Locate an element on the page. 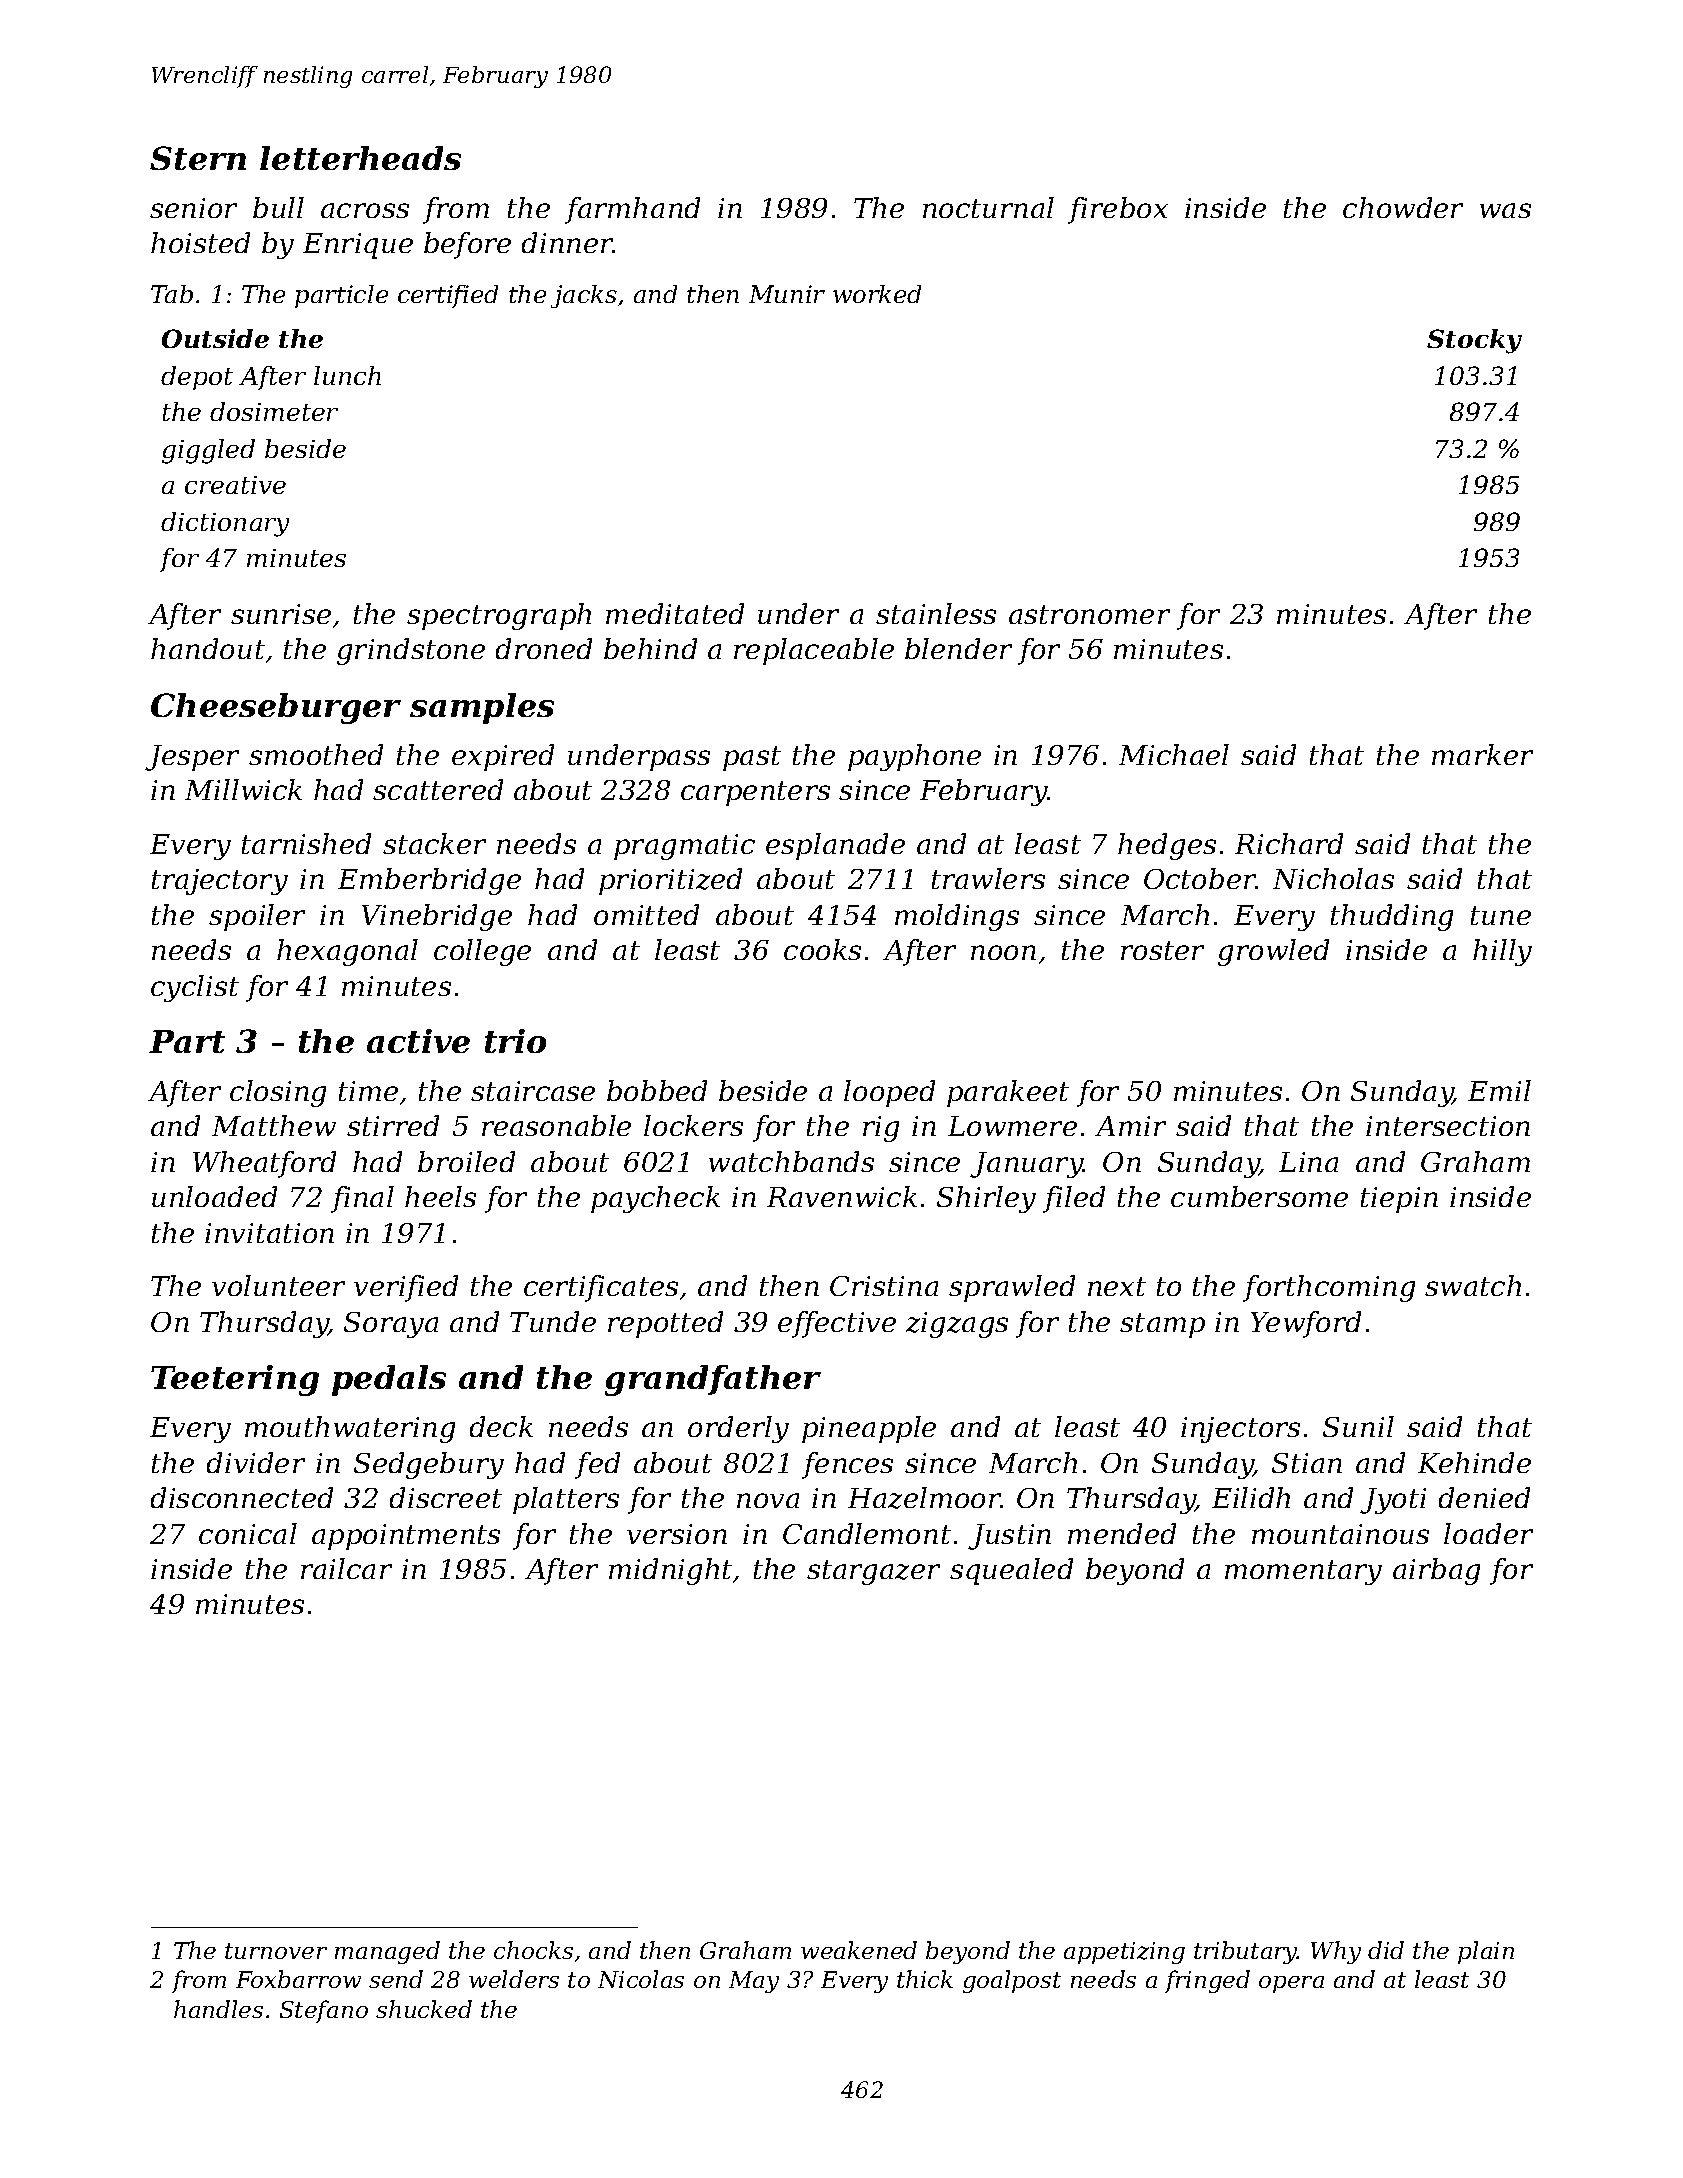 The width and height of the image is (1683, 2178). handles is located at coordinates (218, 2009).
